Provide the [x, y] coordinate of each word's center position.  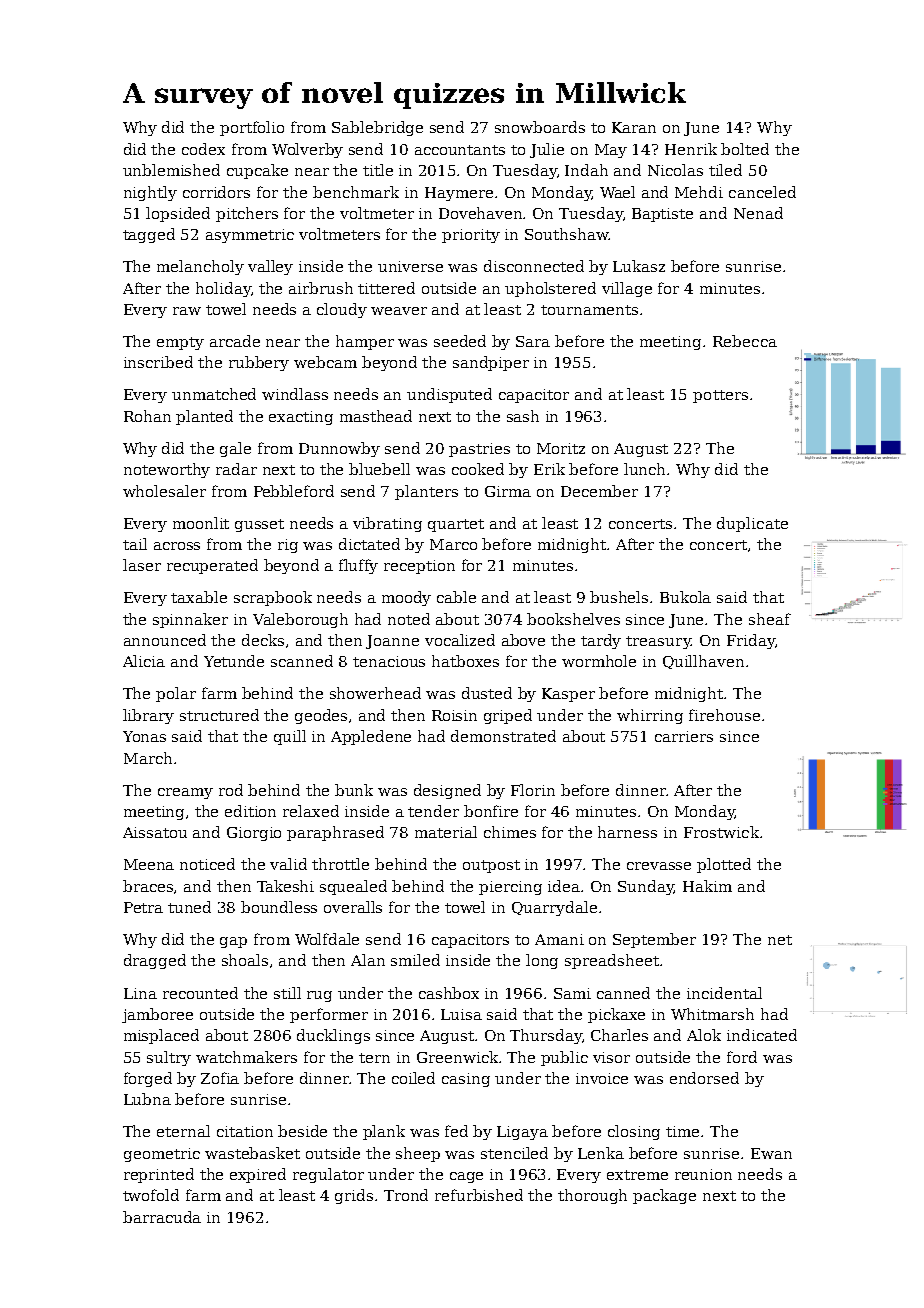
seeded [460, 341]
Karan [634, 127]
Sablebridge [377, 128]
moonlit [201, 523]
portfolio [252, 128]
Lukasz [639, 266]
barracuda [162, 1217]
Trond [406, 1195]
